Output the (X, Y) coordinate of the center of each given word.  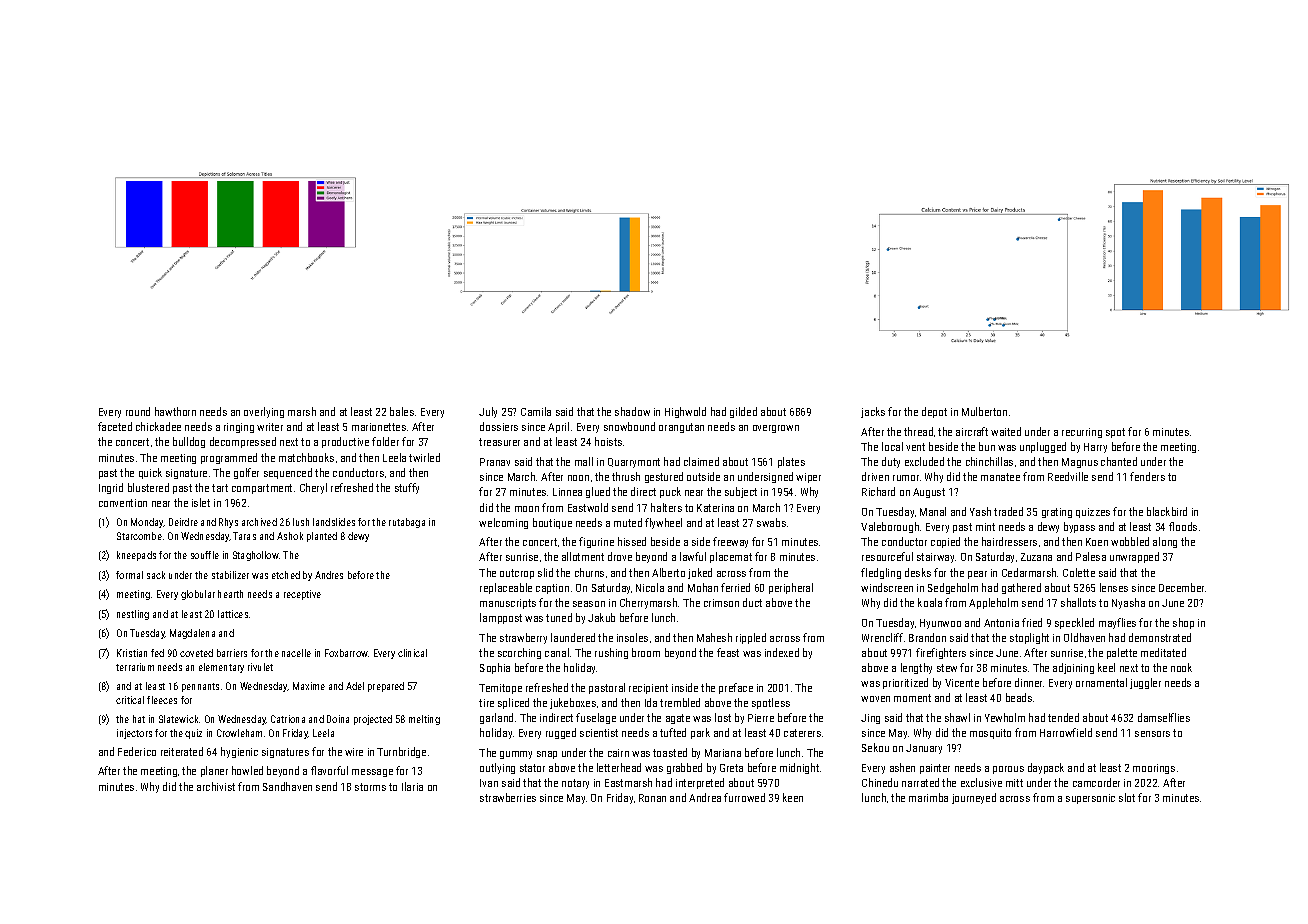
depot (934, 412)
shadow (632, 411)
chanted (1119, 461)
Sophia (495, 668)
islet (201, 502)
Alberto (668, 572)
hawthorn (175, 411)
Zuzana (1036, 557)
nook (1181, 667)
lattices (233, 614)
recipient (648, 689)
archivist (216, 786)
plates (791, 462)
